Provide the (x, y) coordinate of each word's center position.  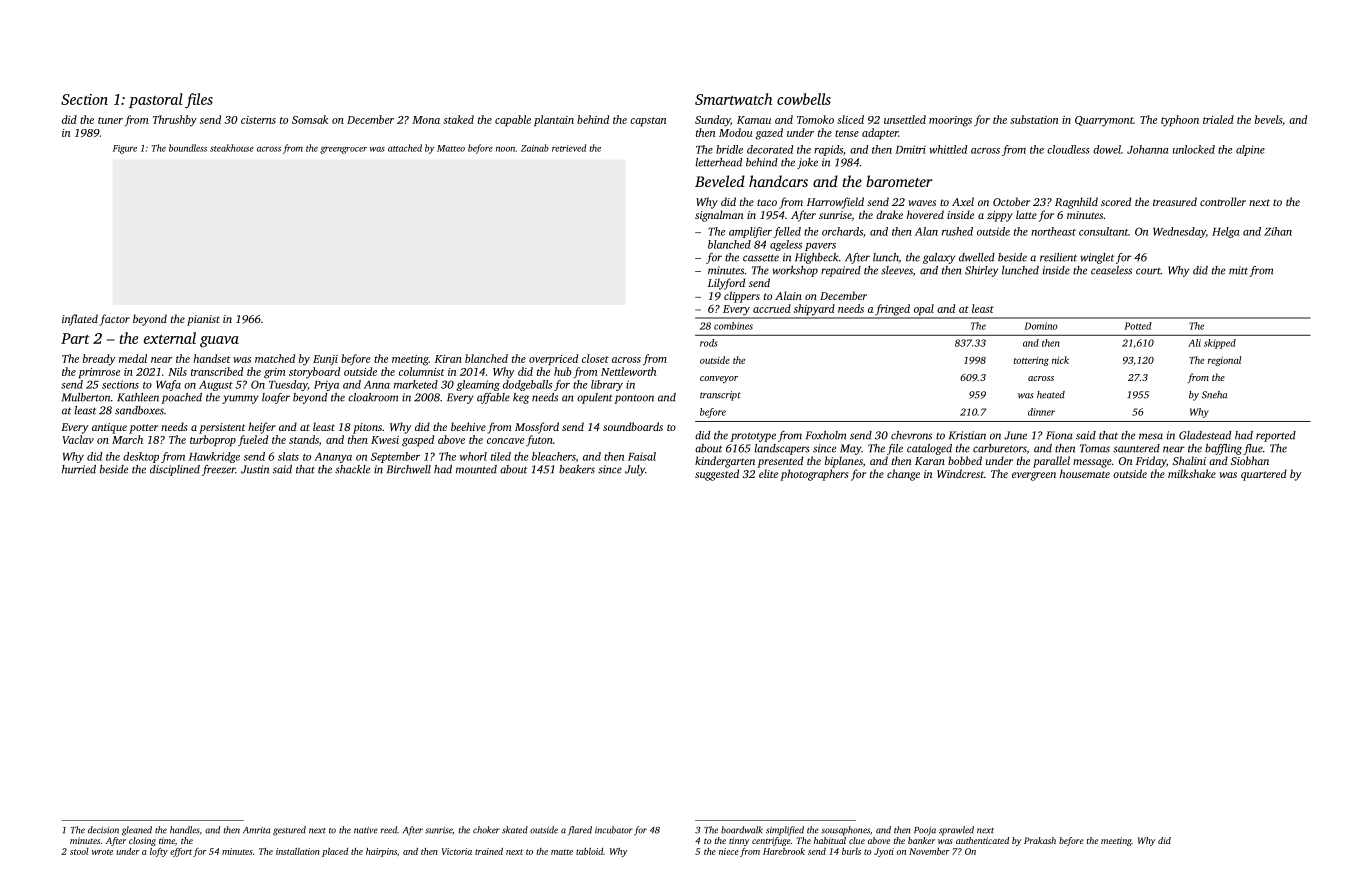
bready (99, 360)
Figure (125, 149)
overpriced (553, 360)
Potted (1138, 326)
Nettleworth (628, 371)
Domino (1041, 326)
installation (298, 851)
